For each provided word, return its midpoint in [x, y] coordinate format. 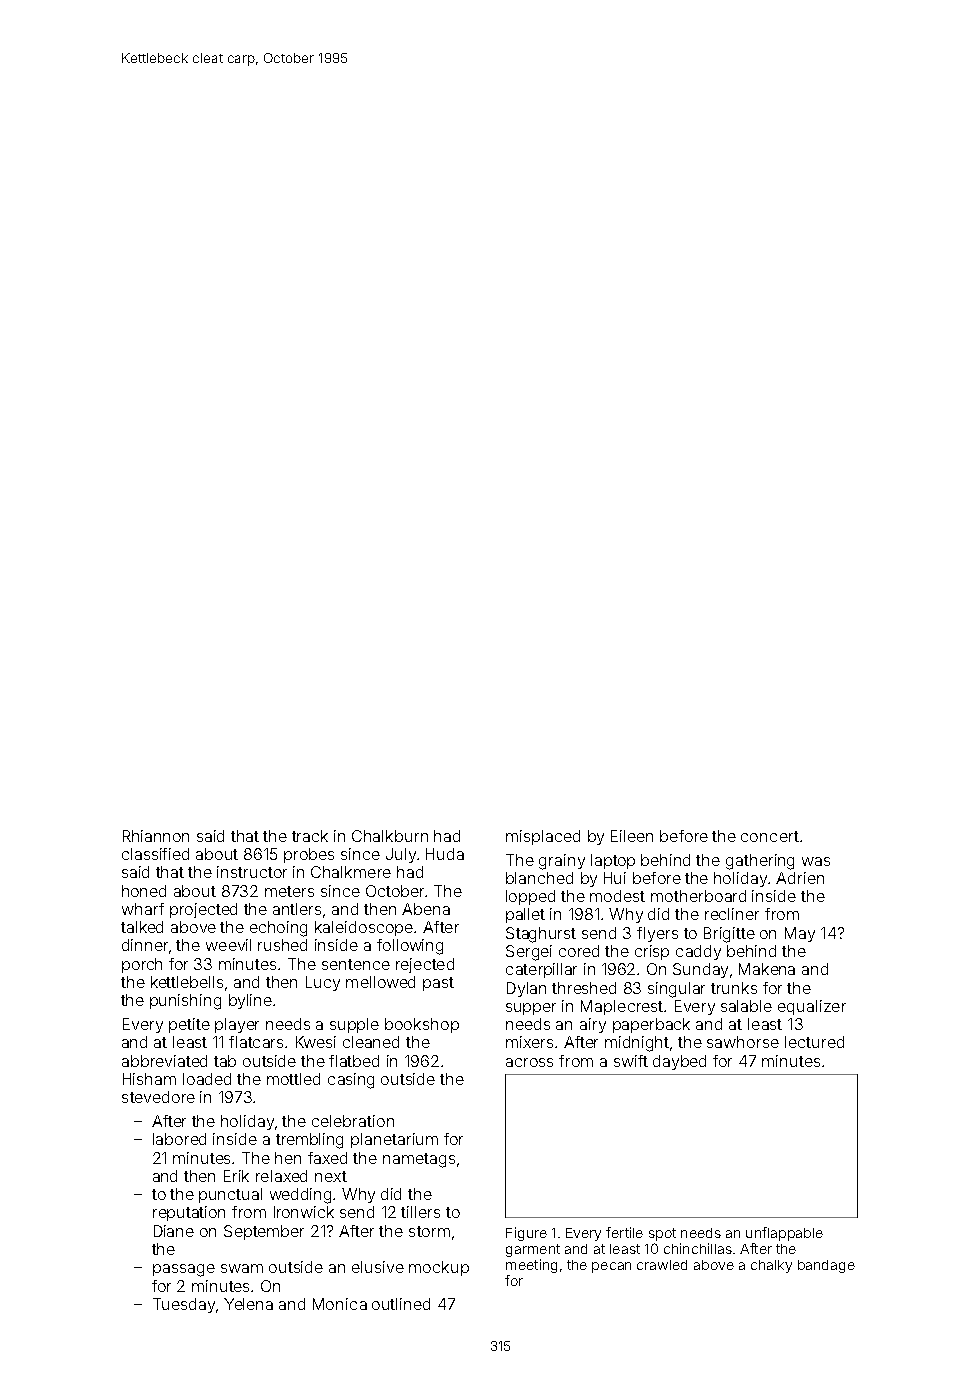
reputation [189, 1213]
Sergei [529, 953]
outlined [401, 1304]
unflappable [784, 1234]
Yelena [248, 1304]
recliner [732, 914]
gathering [760, 862]
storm [429, 1231]
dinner [145, 945]
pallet [525, 915]
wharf [143, 909]
